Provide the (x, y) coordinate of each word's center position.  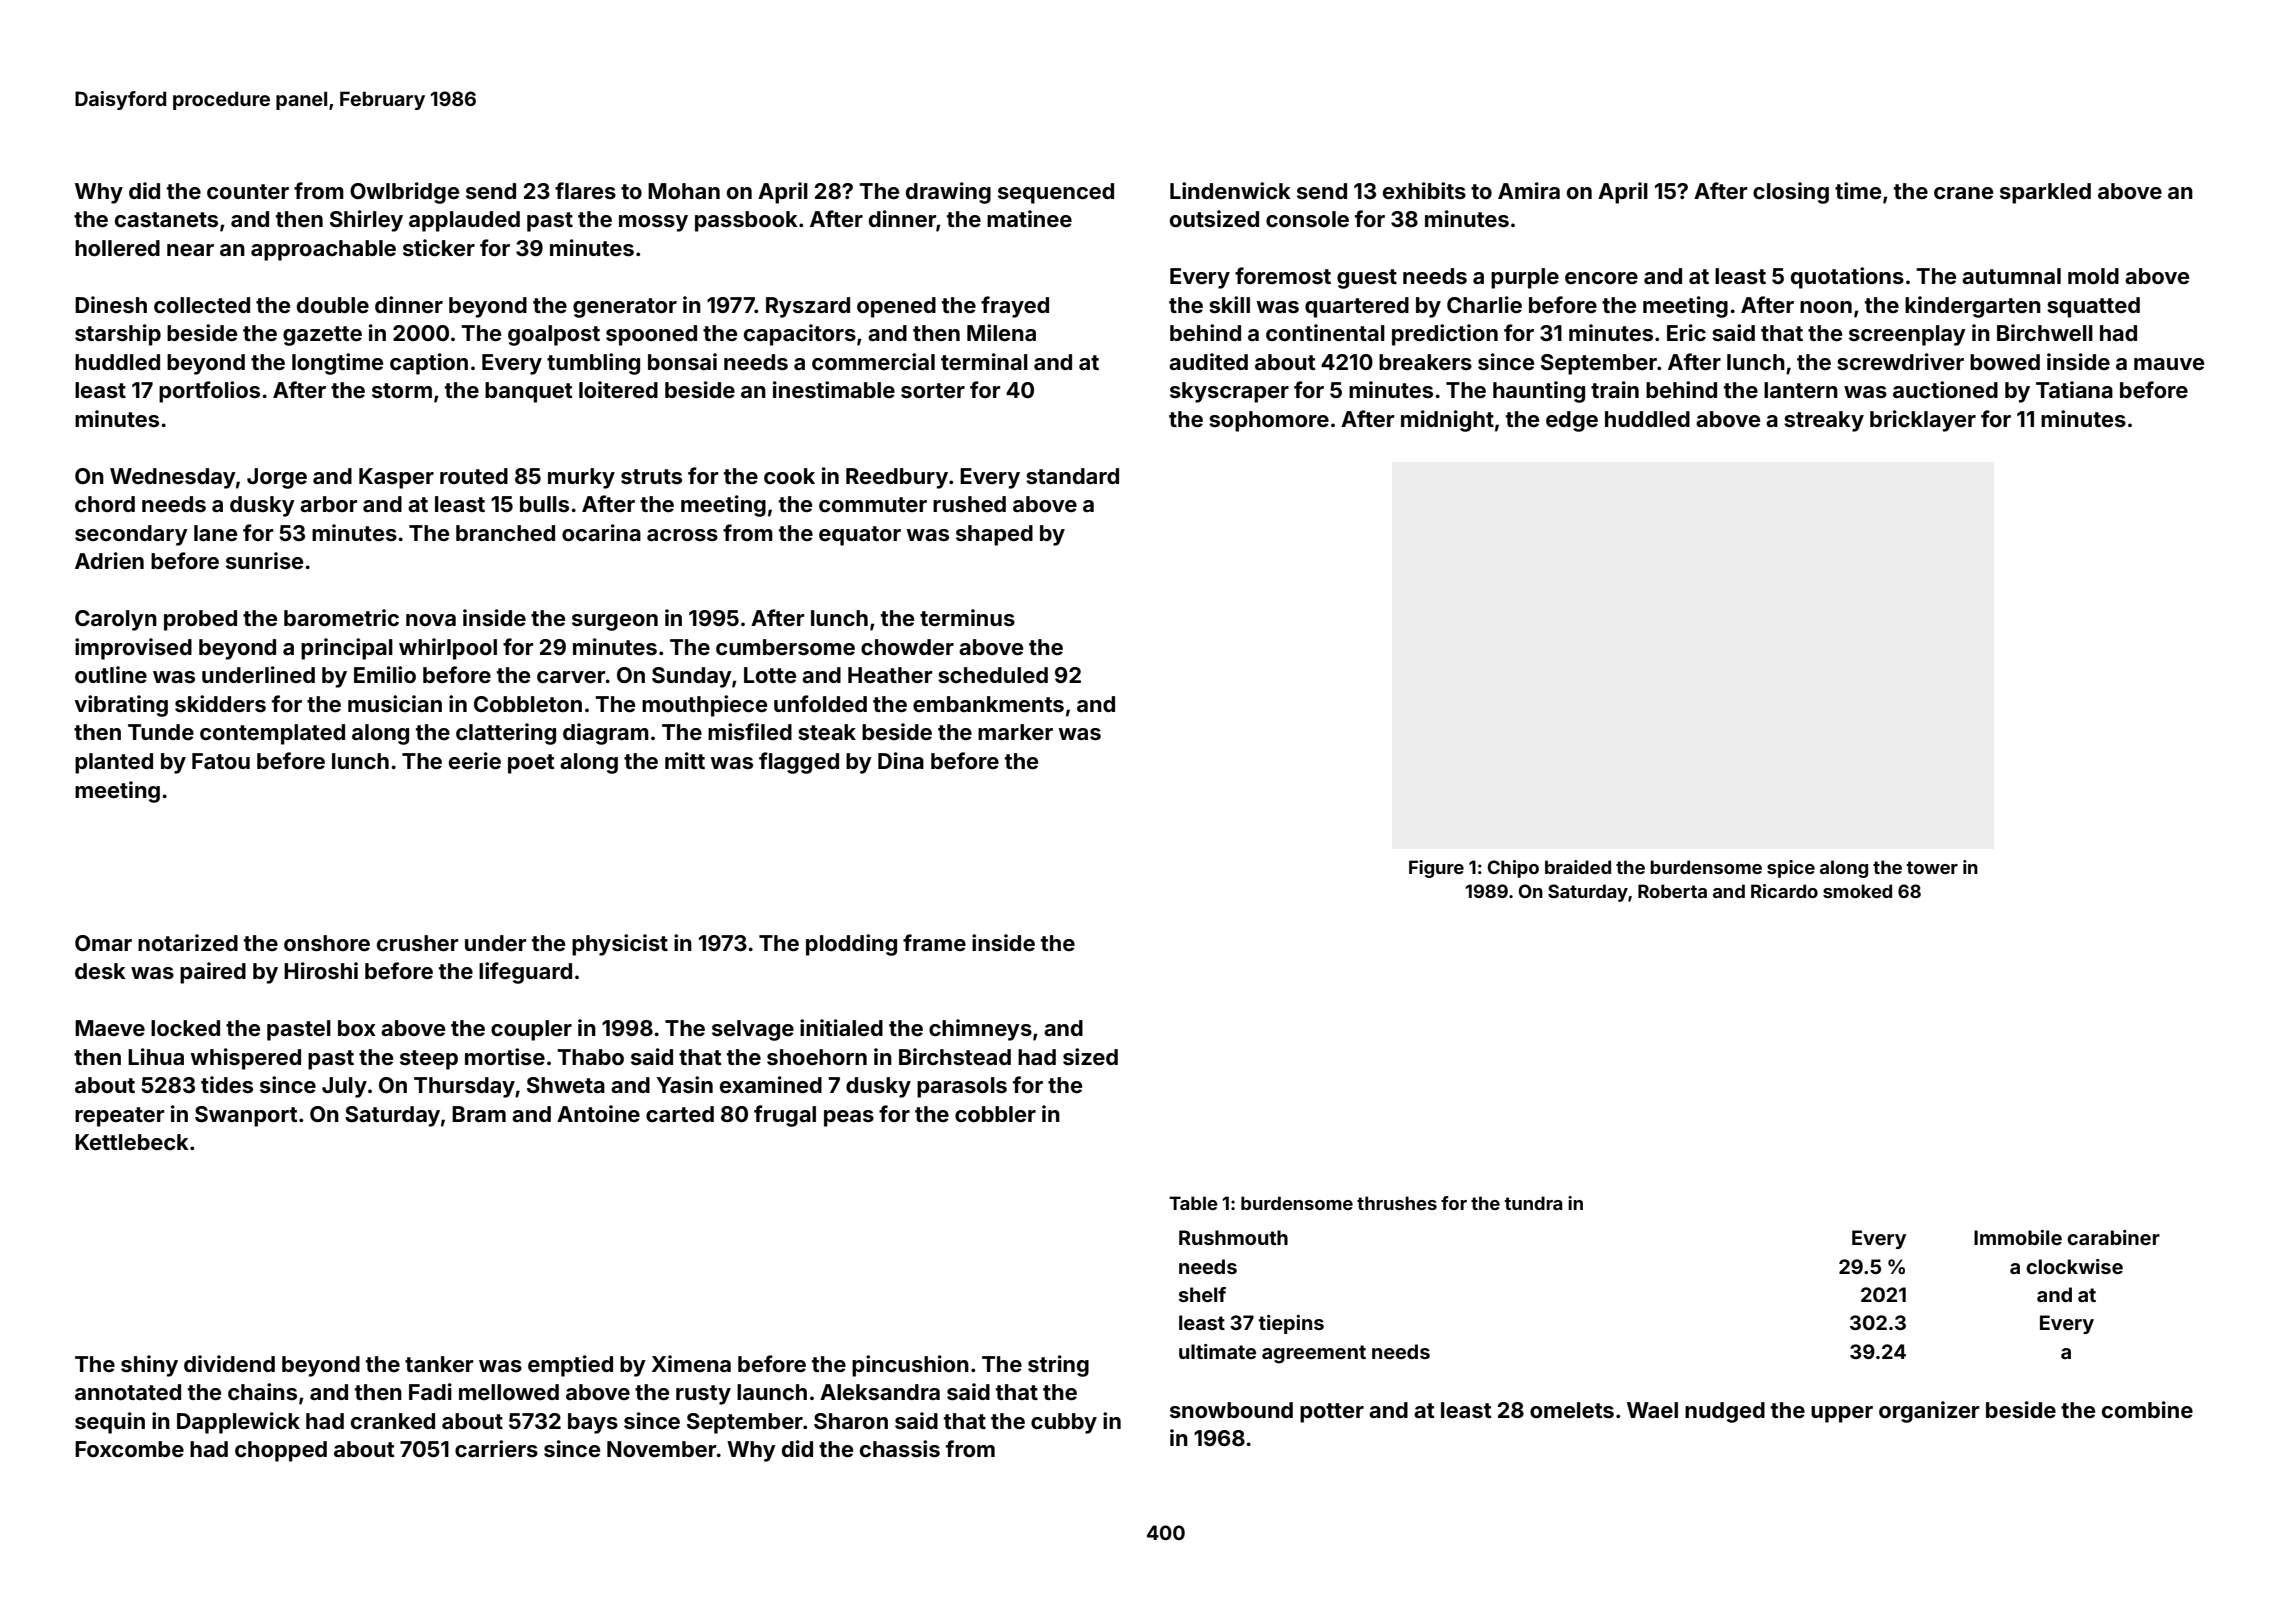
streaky (1824, 421)
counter (248, 191)
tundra (1533, 1203)
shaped (994, 535)
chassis (900, 1448)
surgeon (615, 622)
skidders (220, 703)
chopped (281, 1451)
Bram (479, 1114)
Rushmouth (1233, 1237)
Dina (901, 760)
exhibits (1424, 190)
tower (1932, 867)
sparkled (2045, 193)
